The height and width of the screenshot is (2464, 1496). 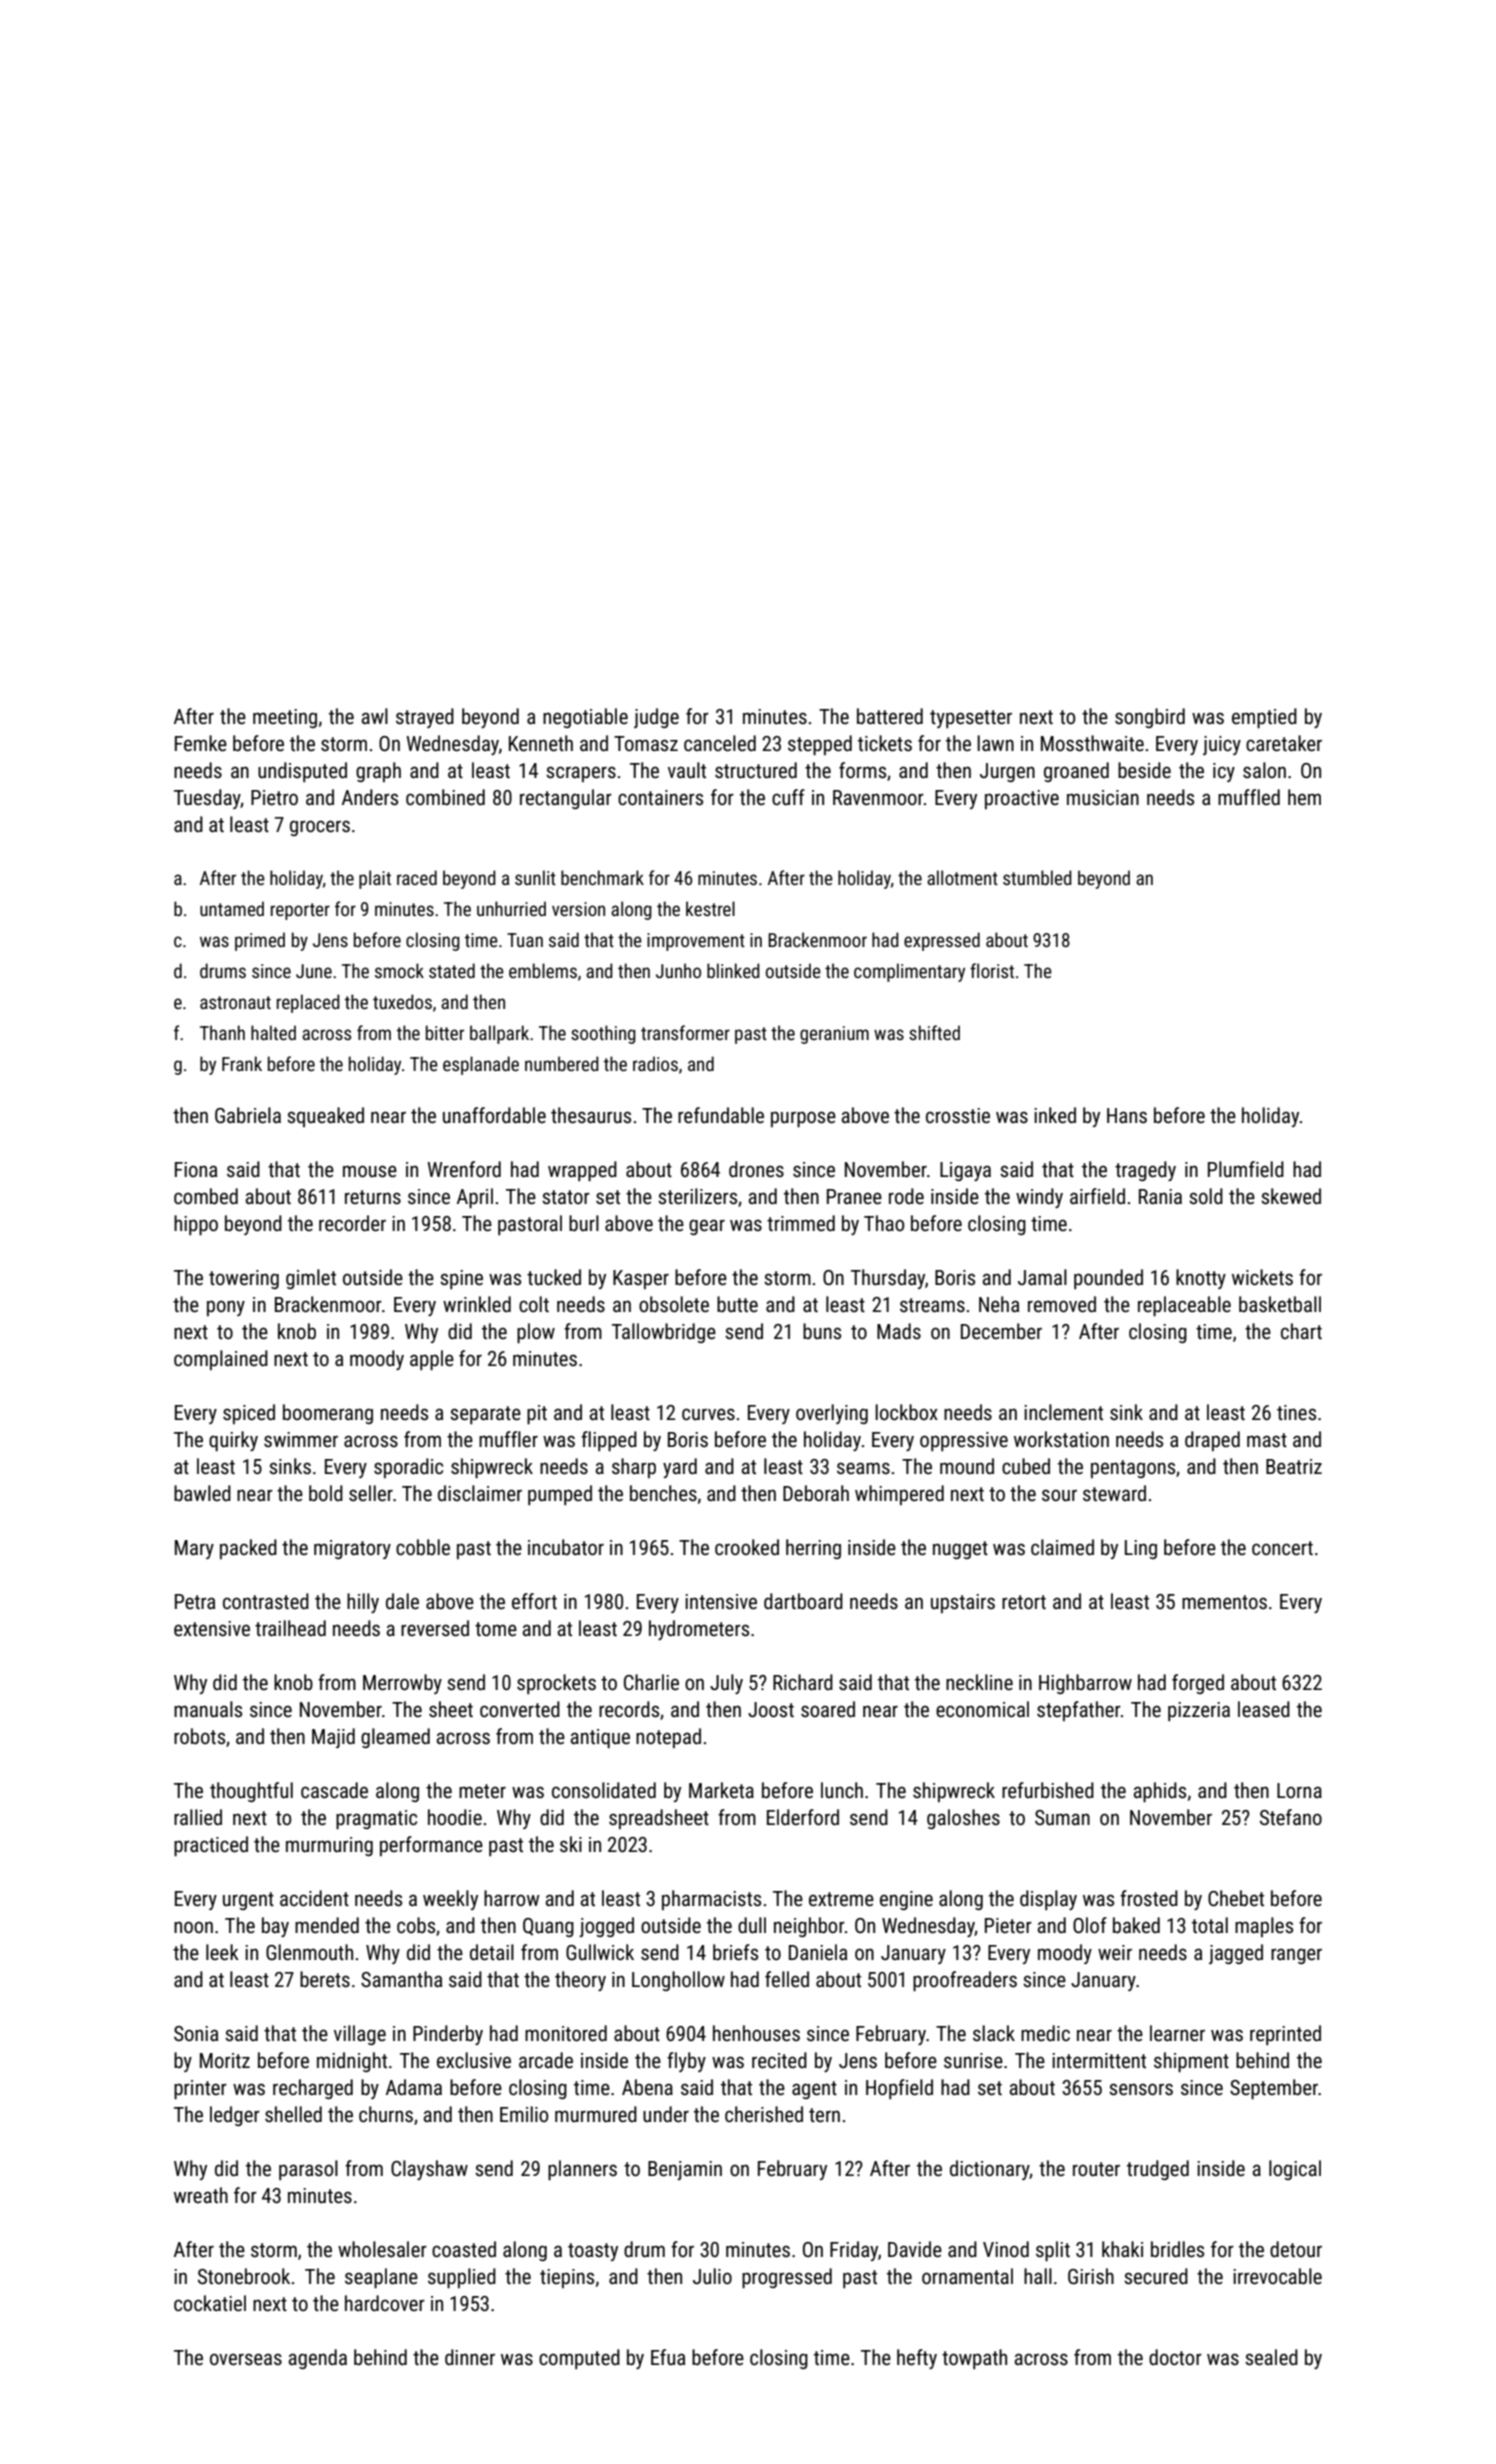 What do you see at coordinates (585, 718) in the screenshot?
I see `negotiable` at bounding box center [585, 718].
